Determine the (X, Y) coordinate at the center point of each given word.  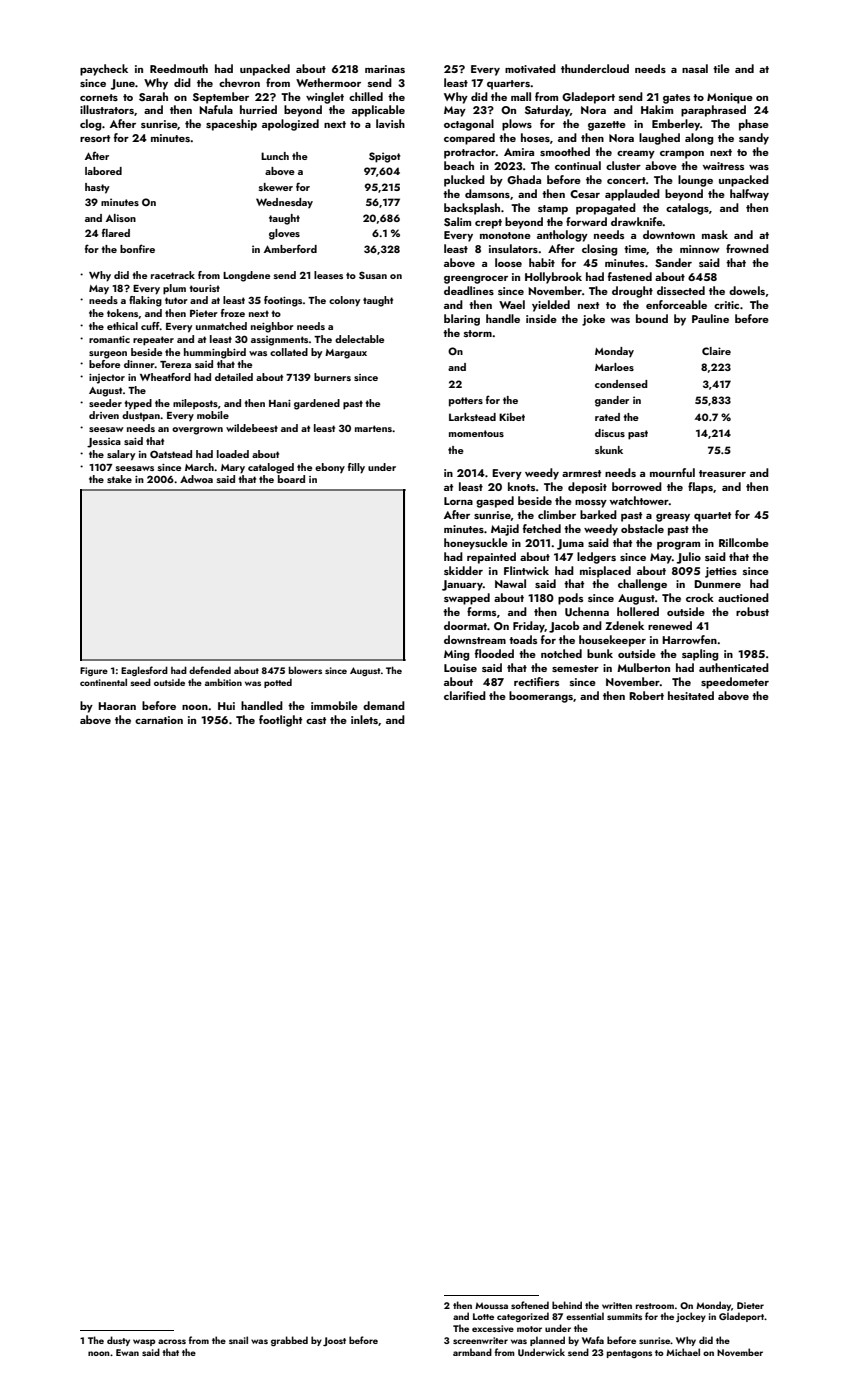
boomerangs (541, 697)
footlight (280, 721)
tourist (204, 288)
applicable (378, 111)
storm (478, 333)
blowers (305, 670)
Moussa (491, 1305)
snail (238, 1340)
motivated (530, 68)
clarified (465, 695)
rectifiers (536, 681)
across (172, 1341)
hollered (638, 611)
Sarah (153, 96)
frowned (747, 248)
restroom (655, 1306)
